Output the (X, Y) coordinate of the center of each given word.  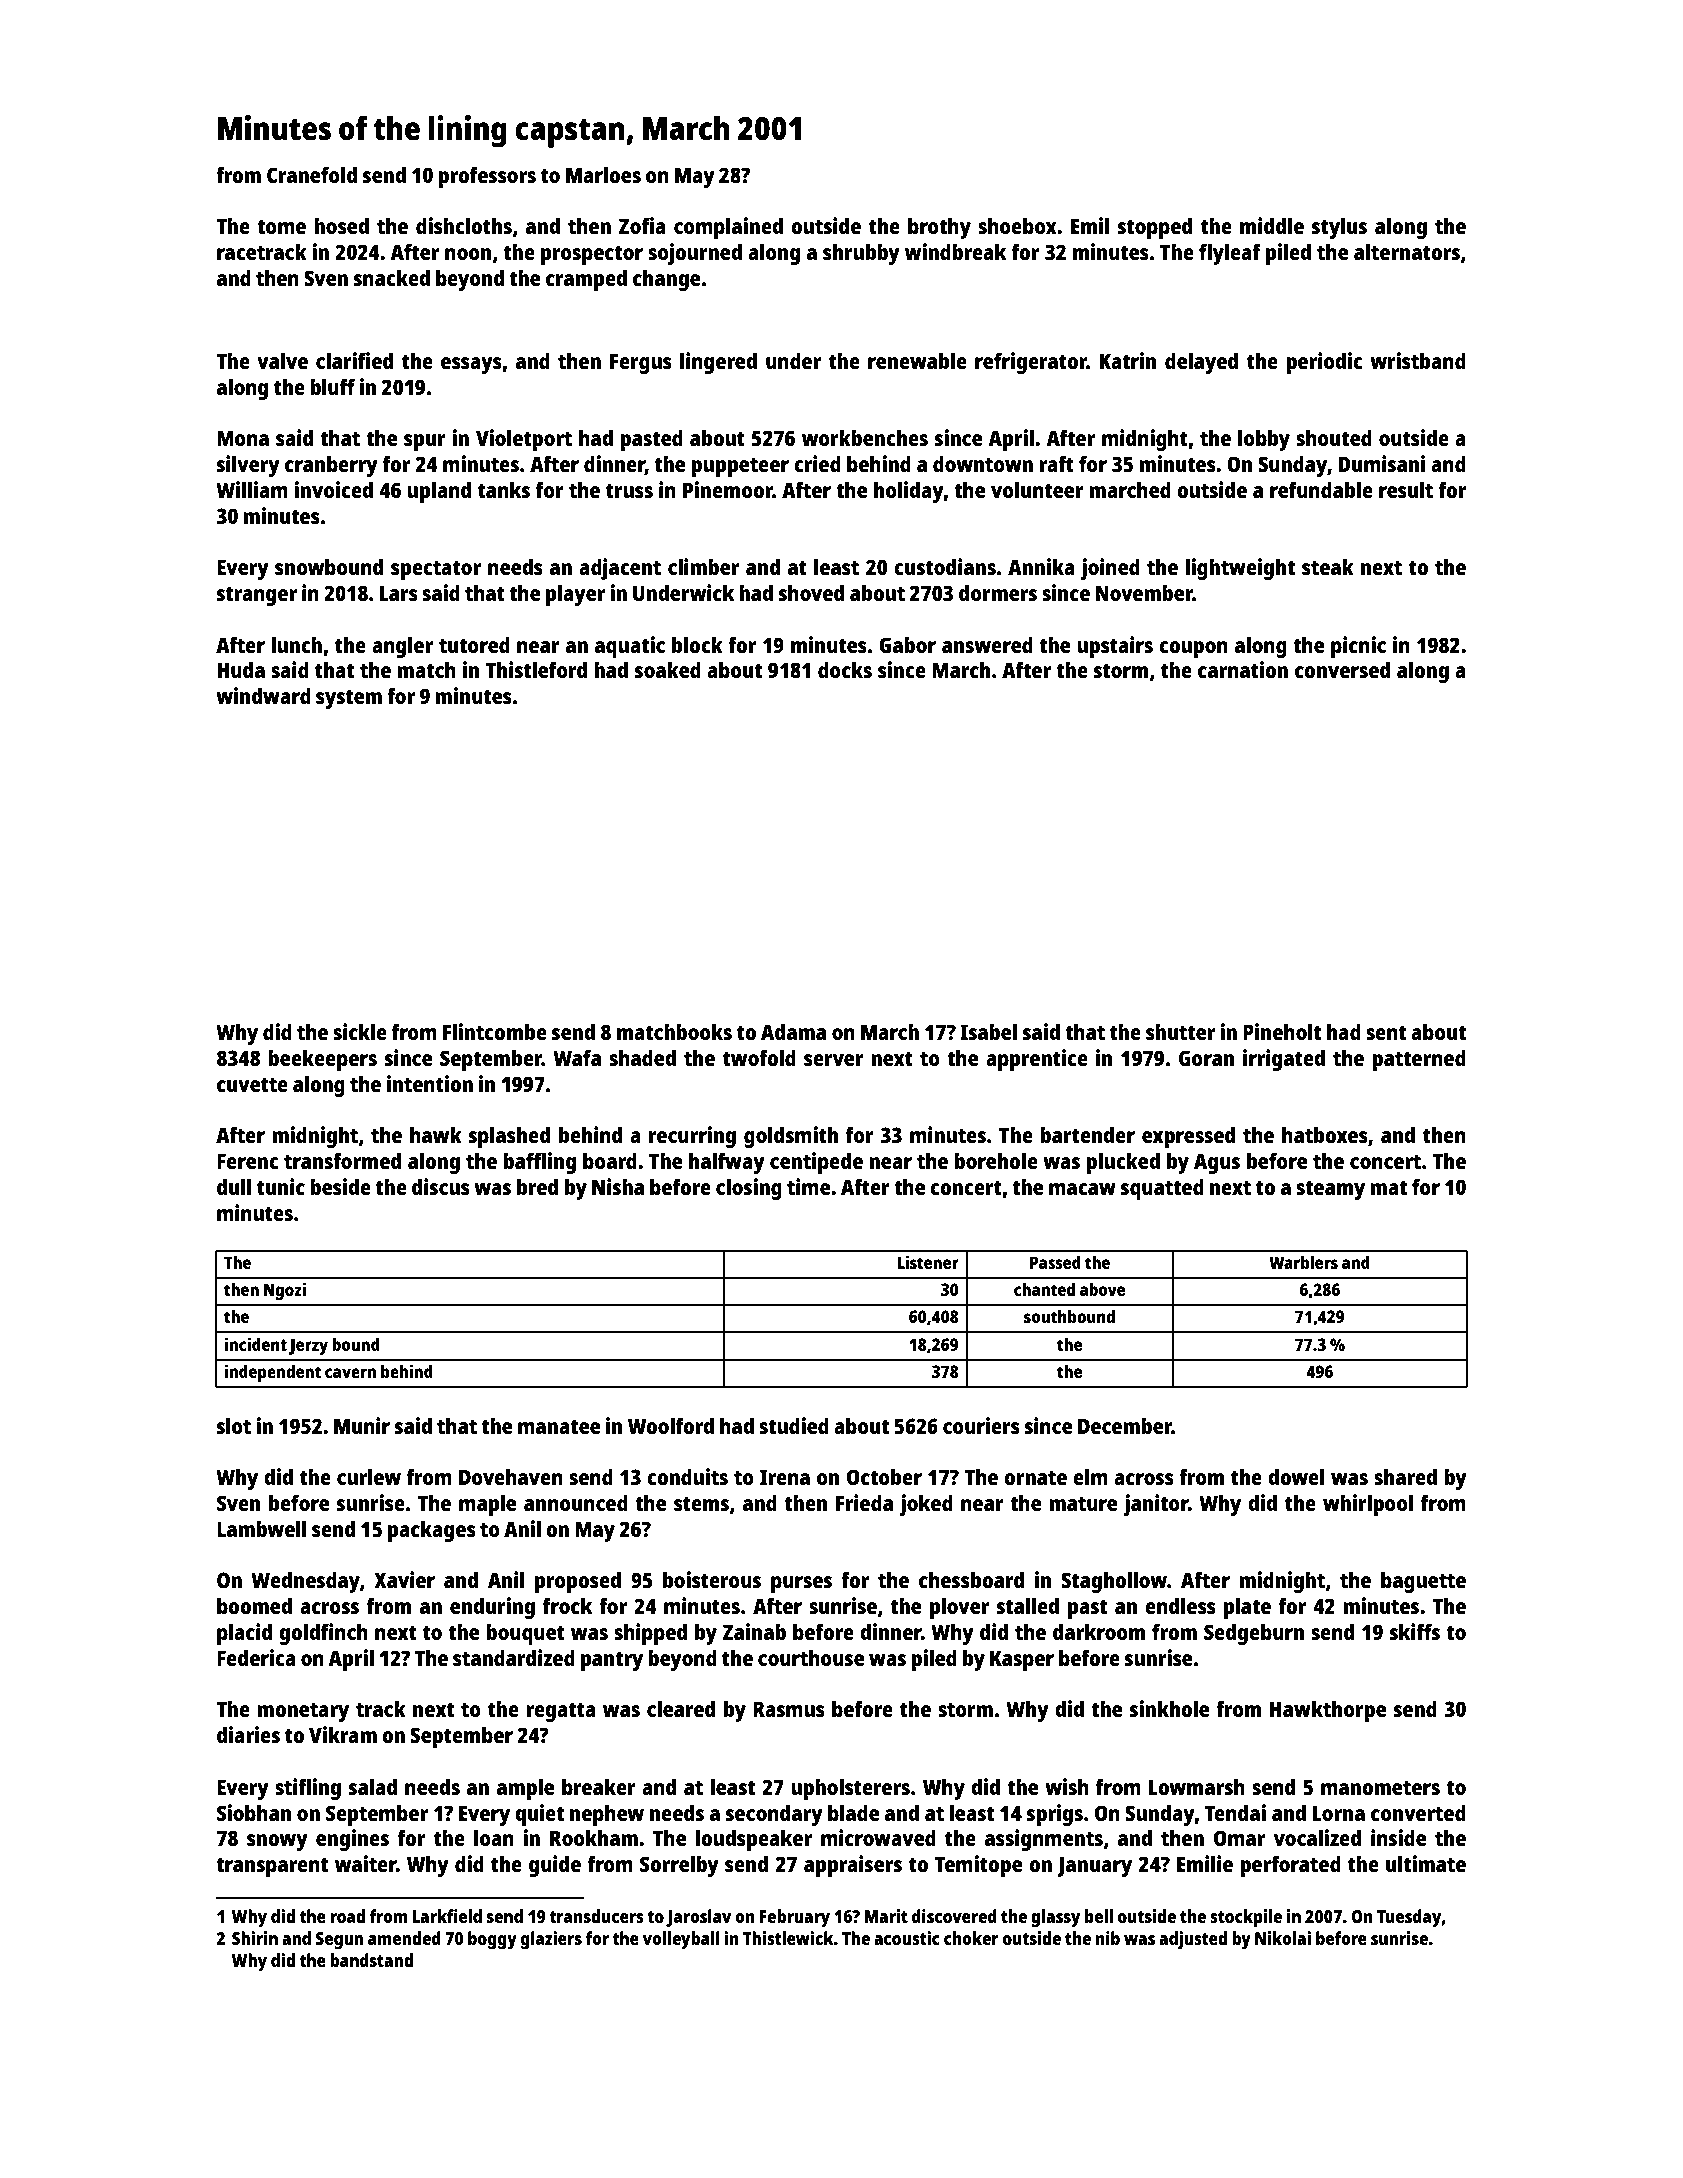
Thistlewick (788, 1938)
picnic (1358, 647)
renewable (917, 360)
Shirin (255, 1938)
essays (471, 365)
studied (794, 1425)
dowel (1296, 1476)
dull (234, 1186)
